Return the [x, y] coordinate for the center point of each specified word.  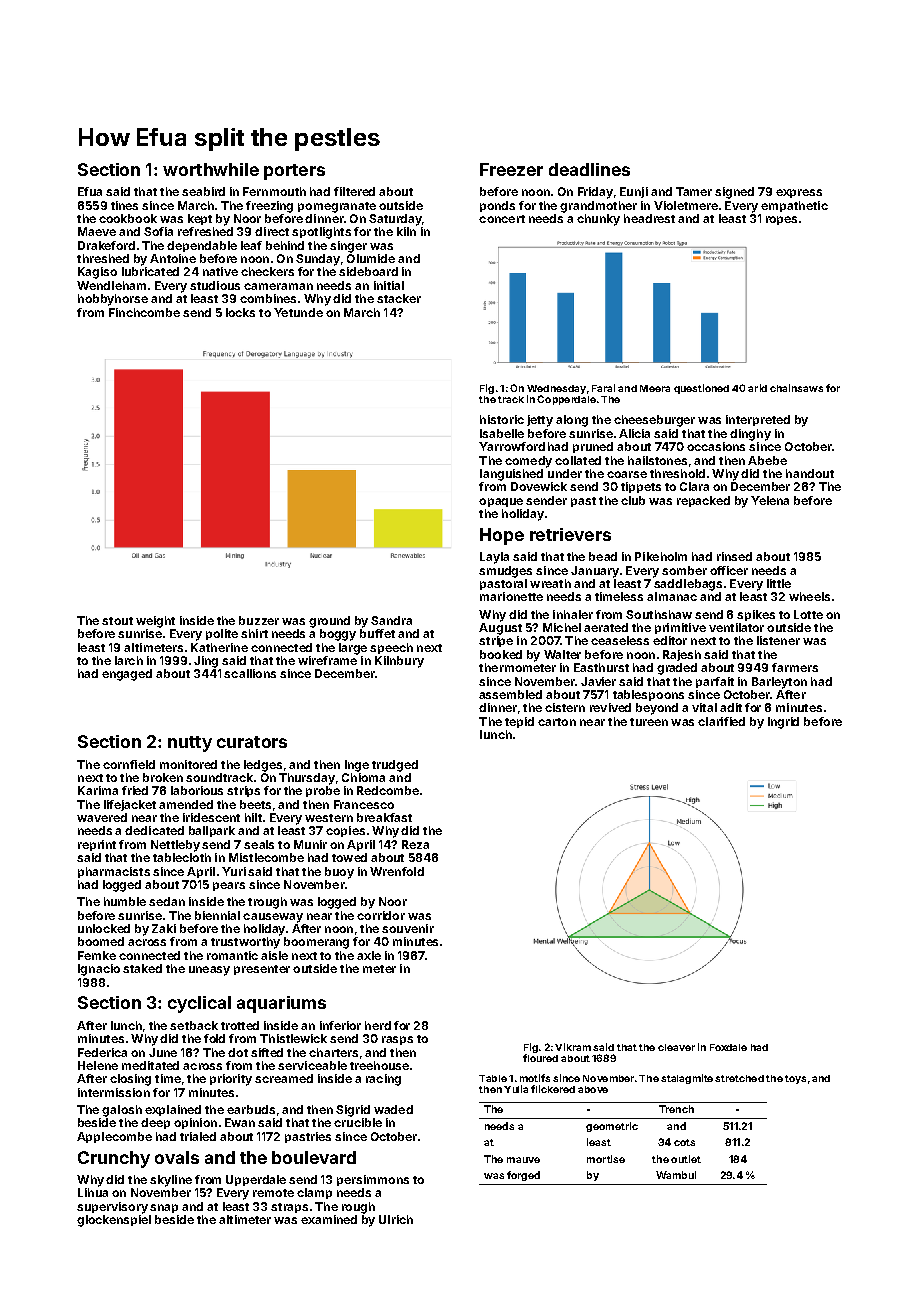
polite [222, 634]
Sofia [158, 231]
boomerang [316, 943]
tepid [519, 722]
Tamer [694, 191]
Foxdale [728, 1047]
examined [329, 1219]
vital [704, 707]
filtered [354, 191]
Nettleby [175, 846]
